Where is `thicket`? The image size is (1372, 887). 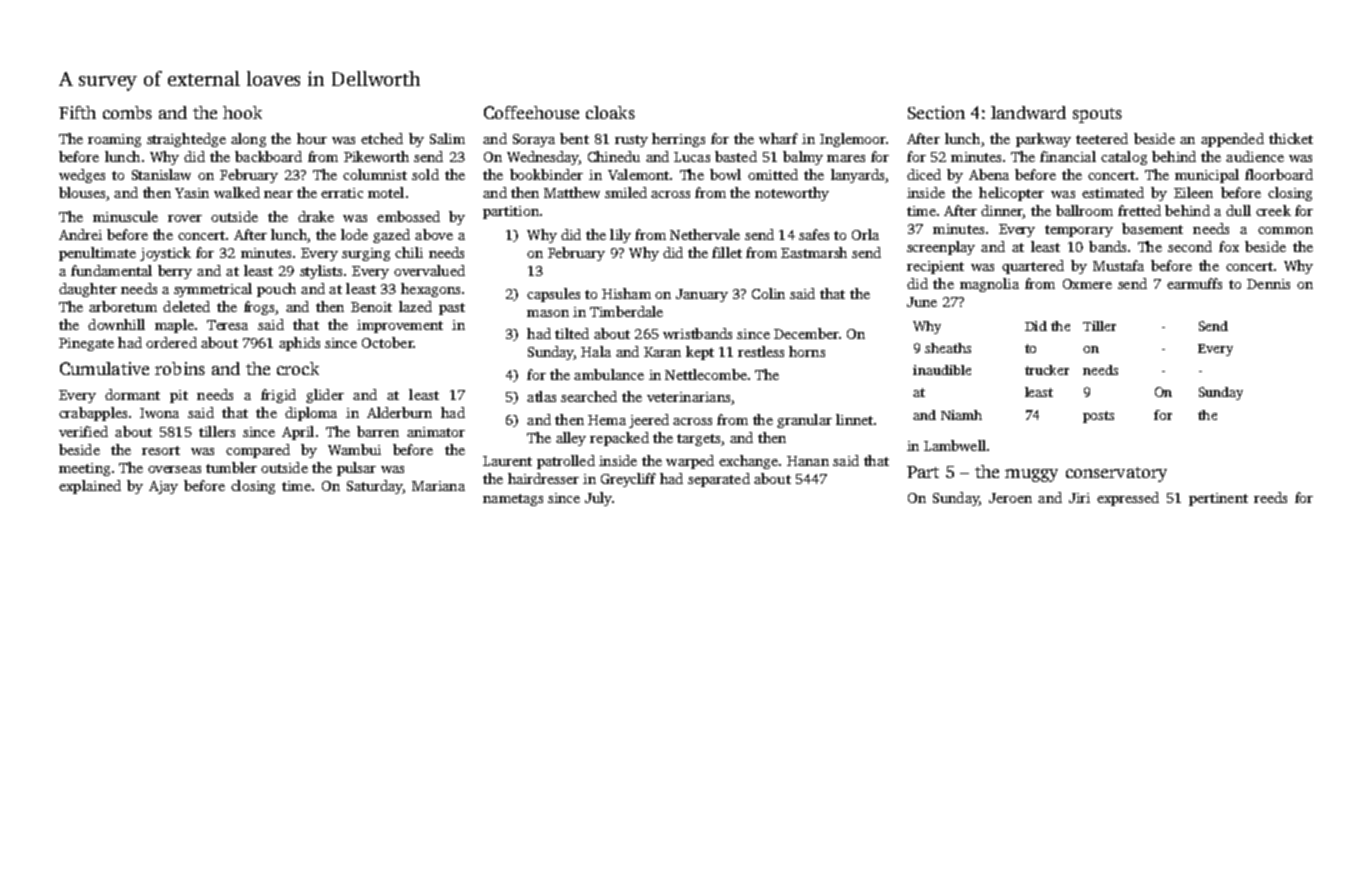 thicket is located at coordinates (1291, 138).
